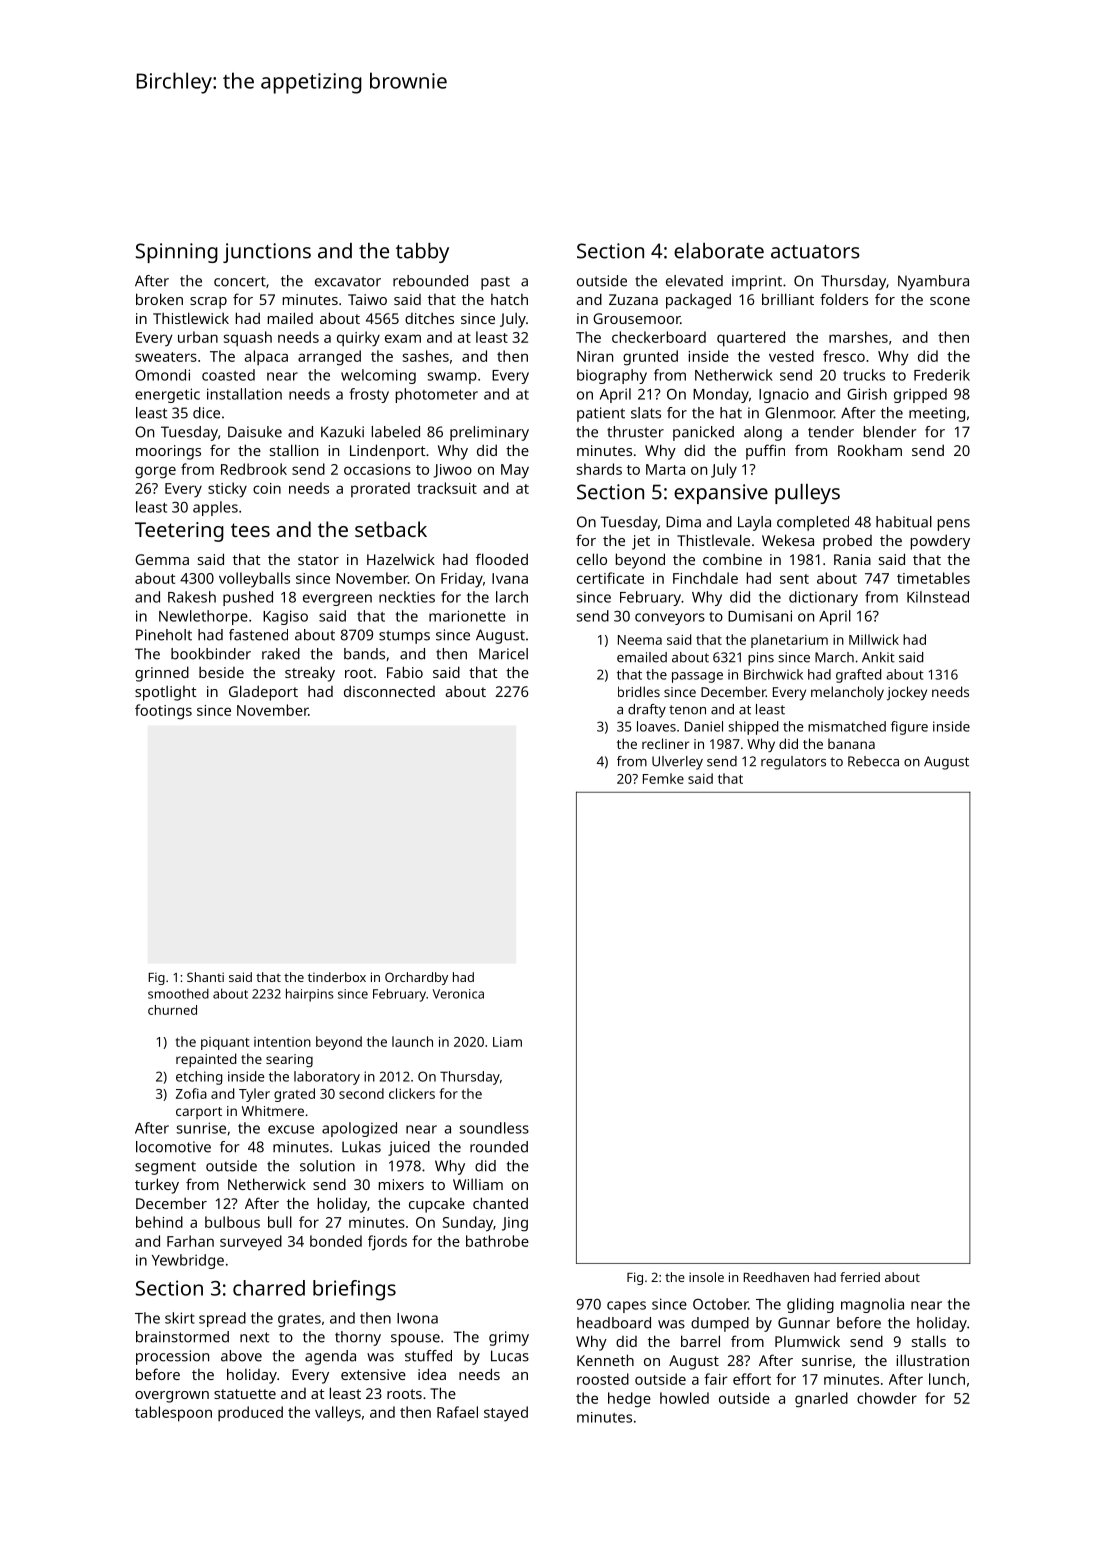  I want to click on Teetering, so click(179, 532).
